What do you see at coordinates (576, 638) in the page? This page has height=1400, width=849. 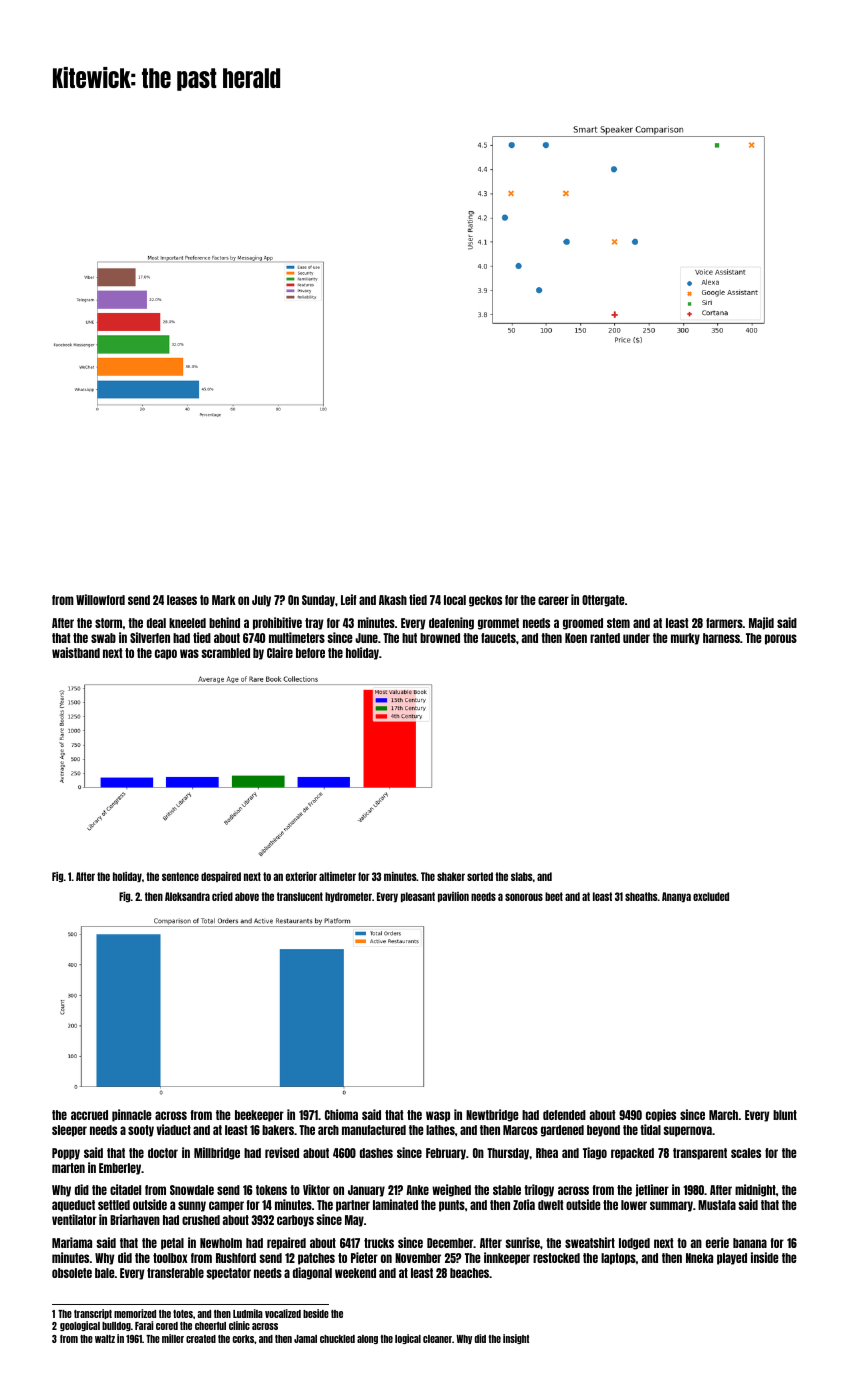 I see `Koen` at bounding box center [576, 638].
